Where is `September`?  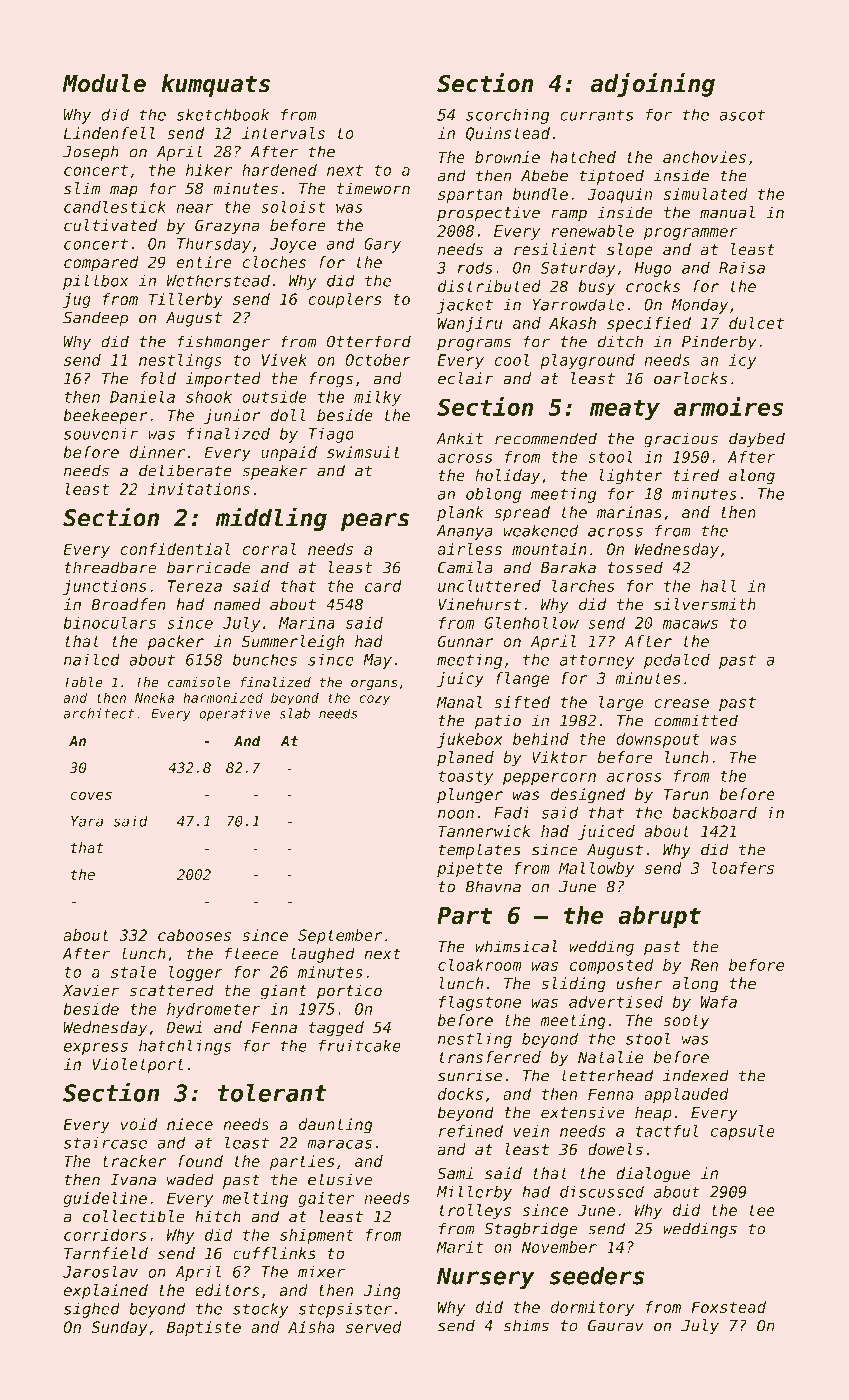 September is located at coordinates (340, 937).
